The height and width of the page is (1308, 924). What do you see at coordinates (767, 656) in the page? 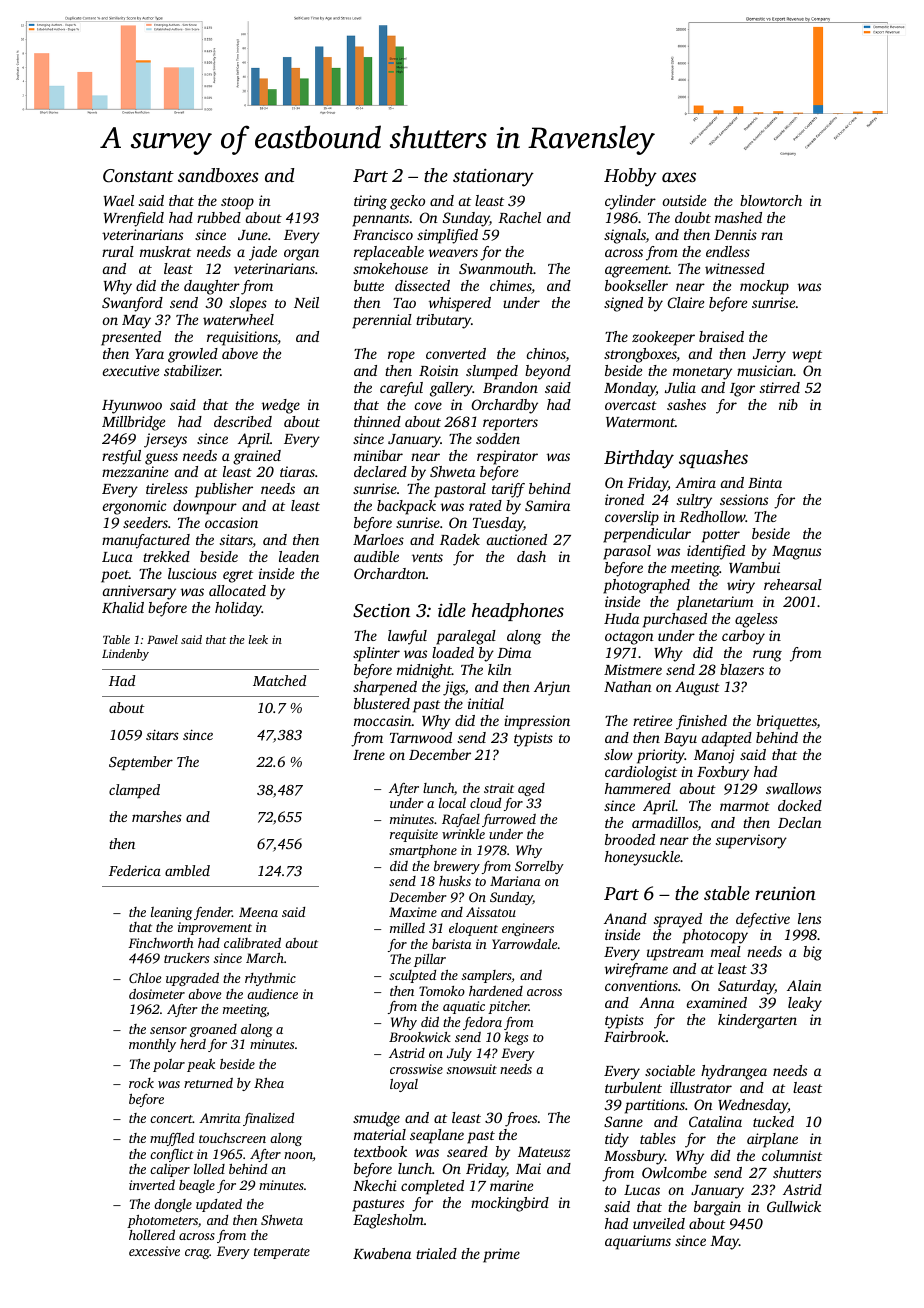
I see `rung` at bounding box center [767, 656].
